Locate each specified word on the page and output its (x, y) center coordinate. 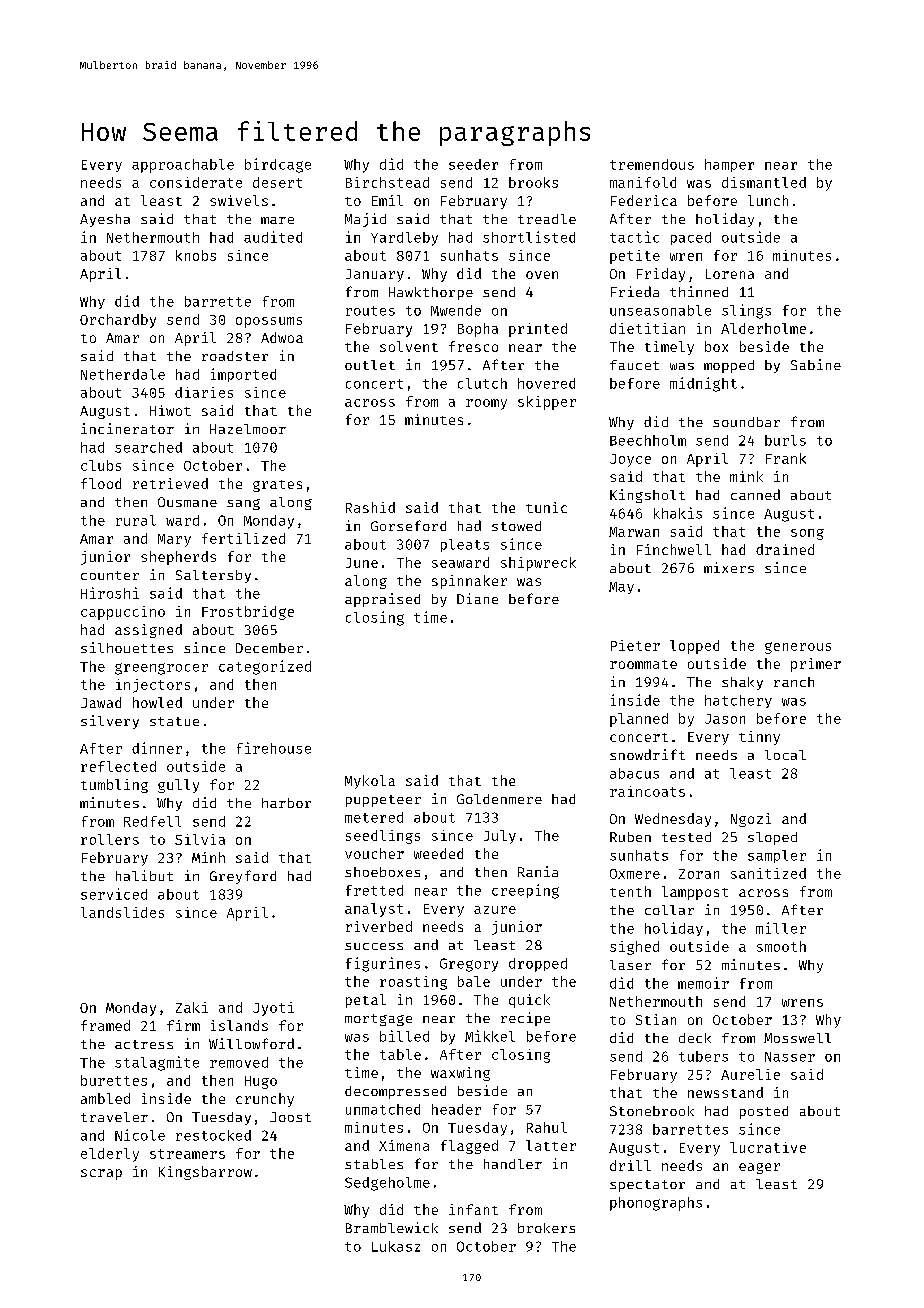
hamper (729, 165)
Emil (387, 200)
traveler (114, 1117)
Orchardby (118, 321)
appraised (382, 600)
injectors (153, 686)
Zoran (699, 874)
